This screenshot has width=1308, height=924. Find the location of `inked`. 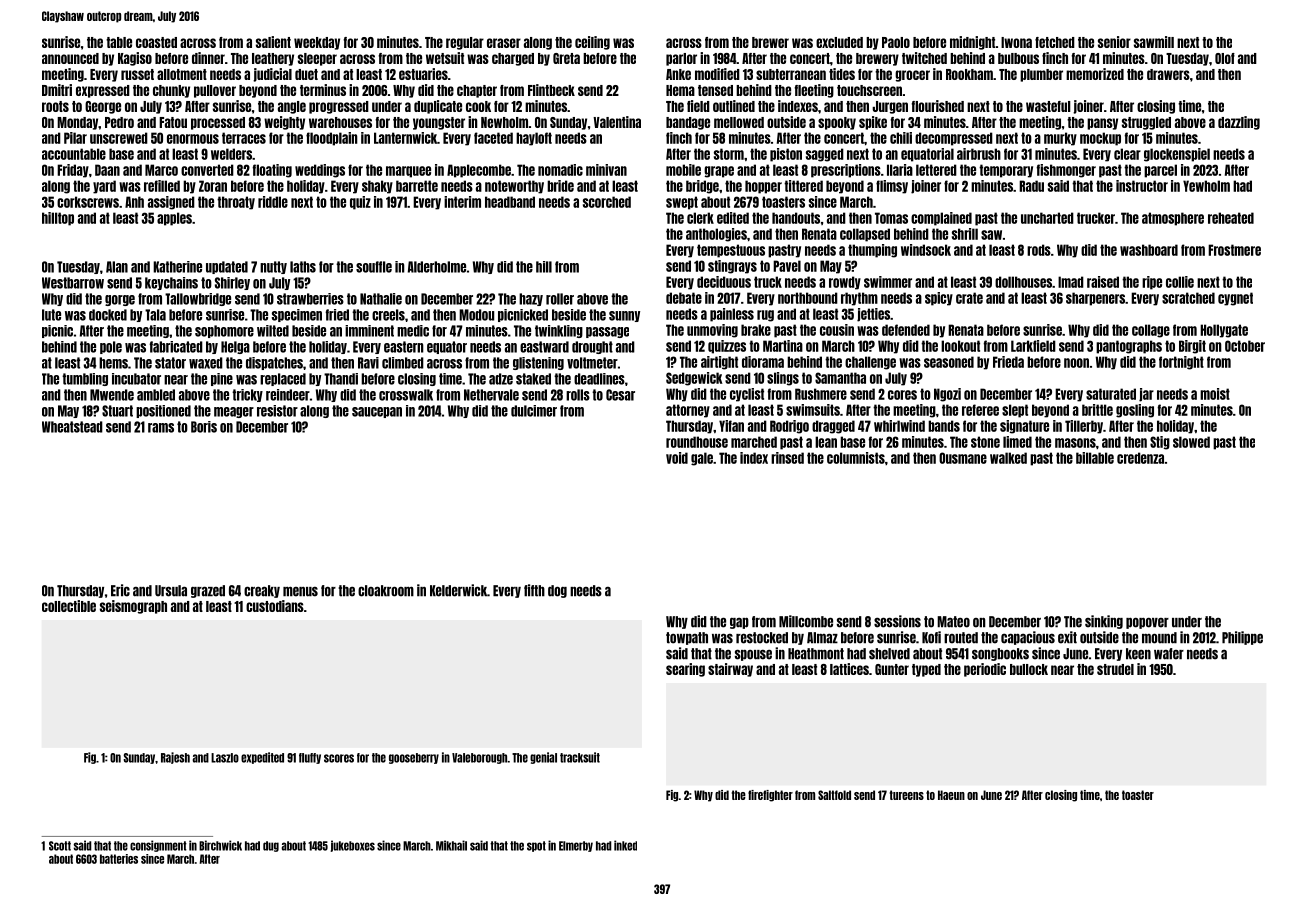

inked is located at coordinates (625, 845).
